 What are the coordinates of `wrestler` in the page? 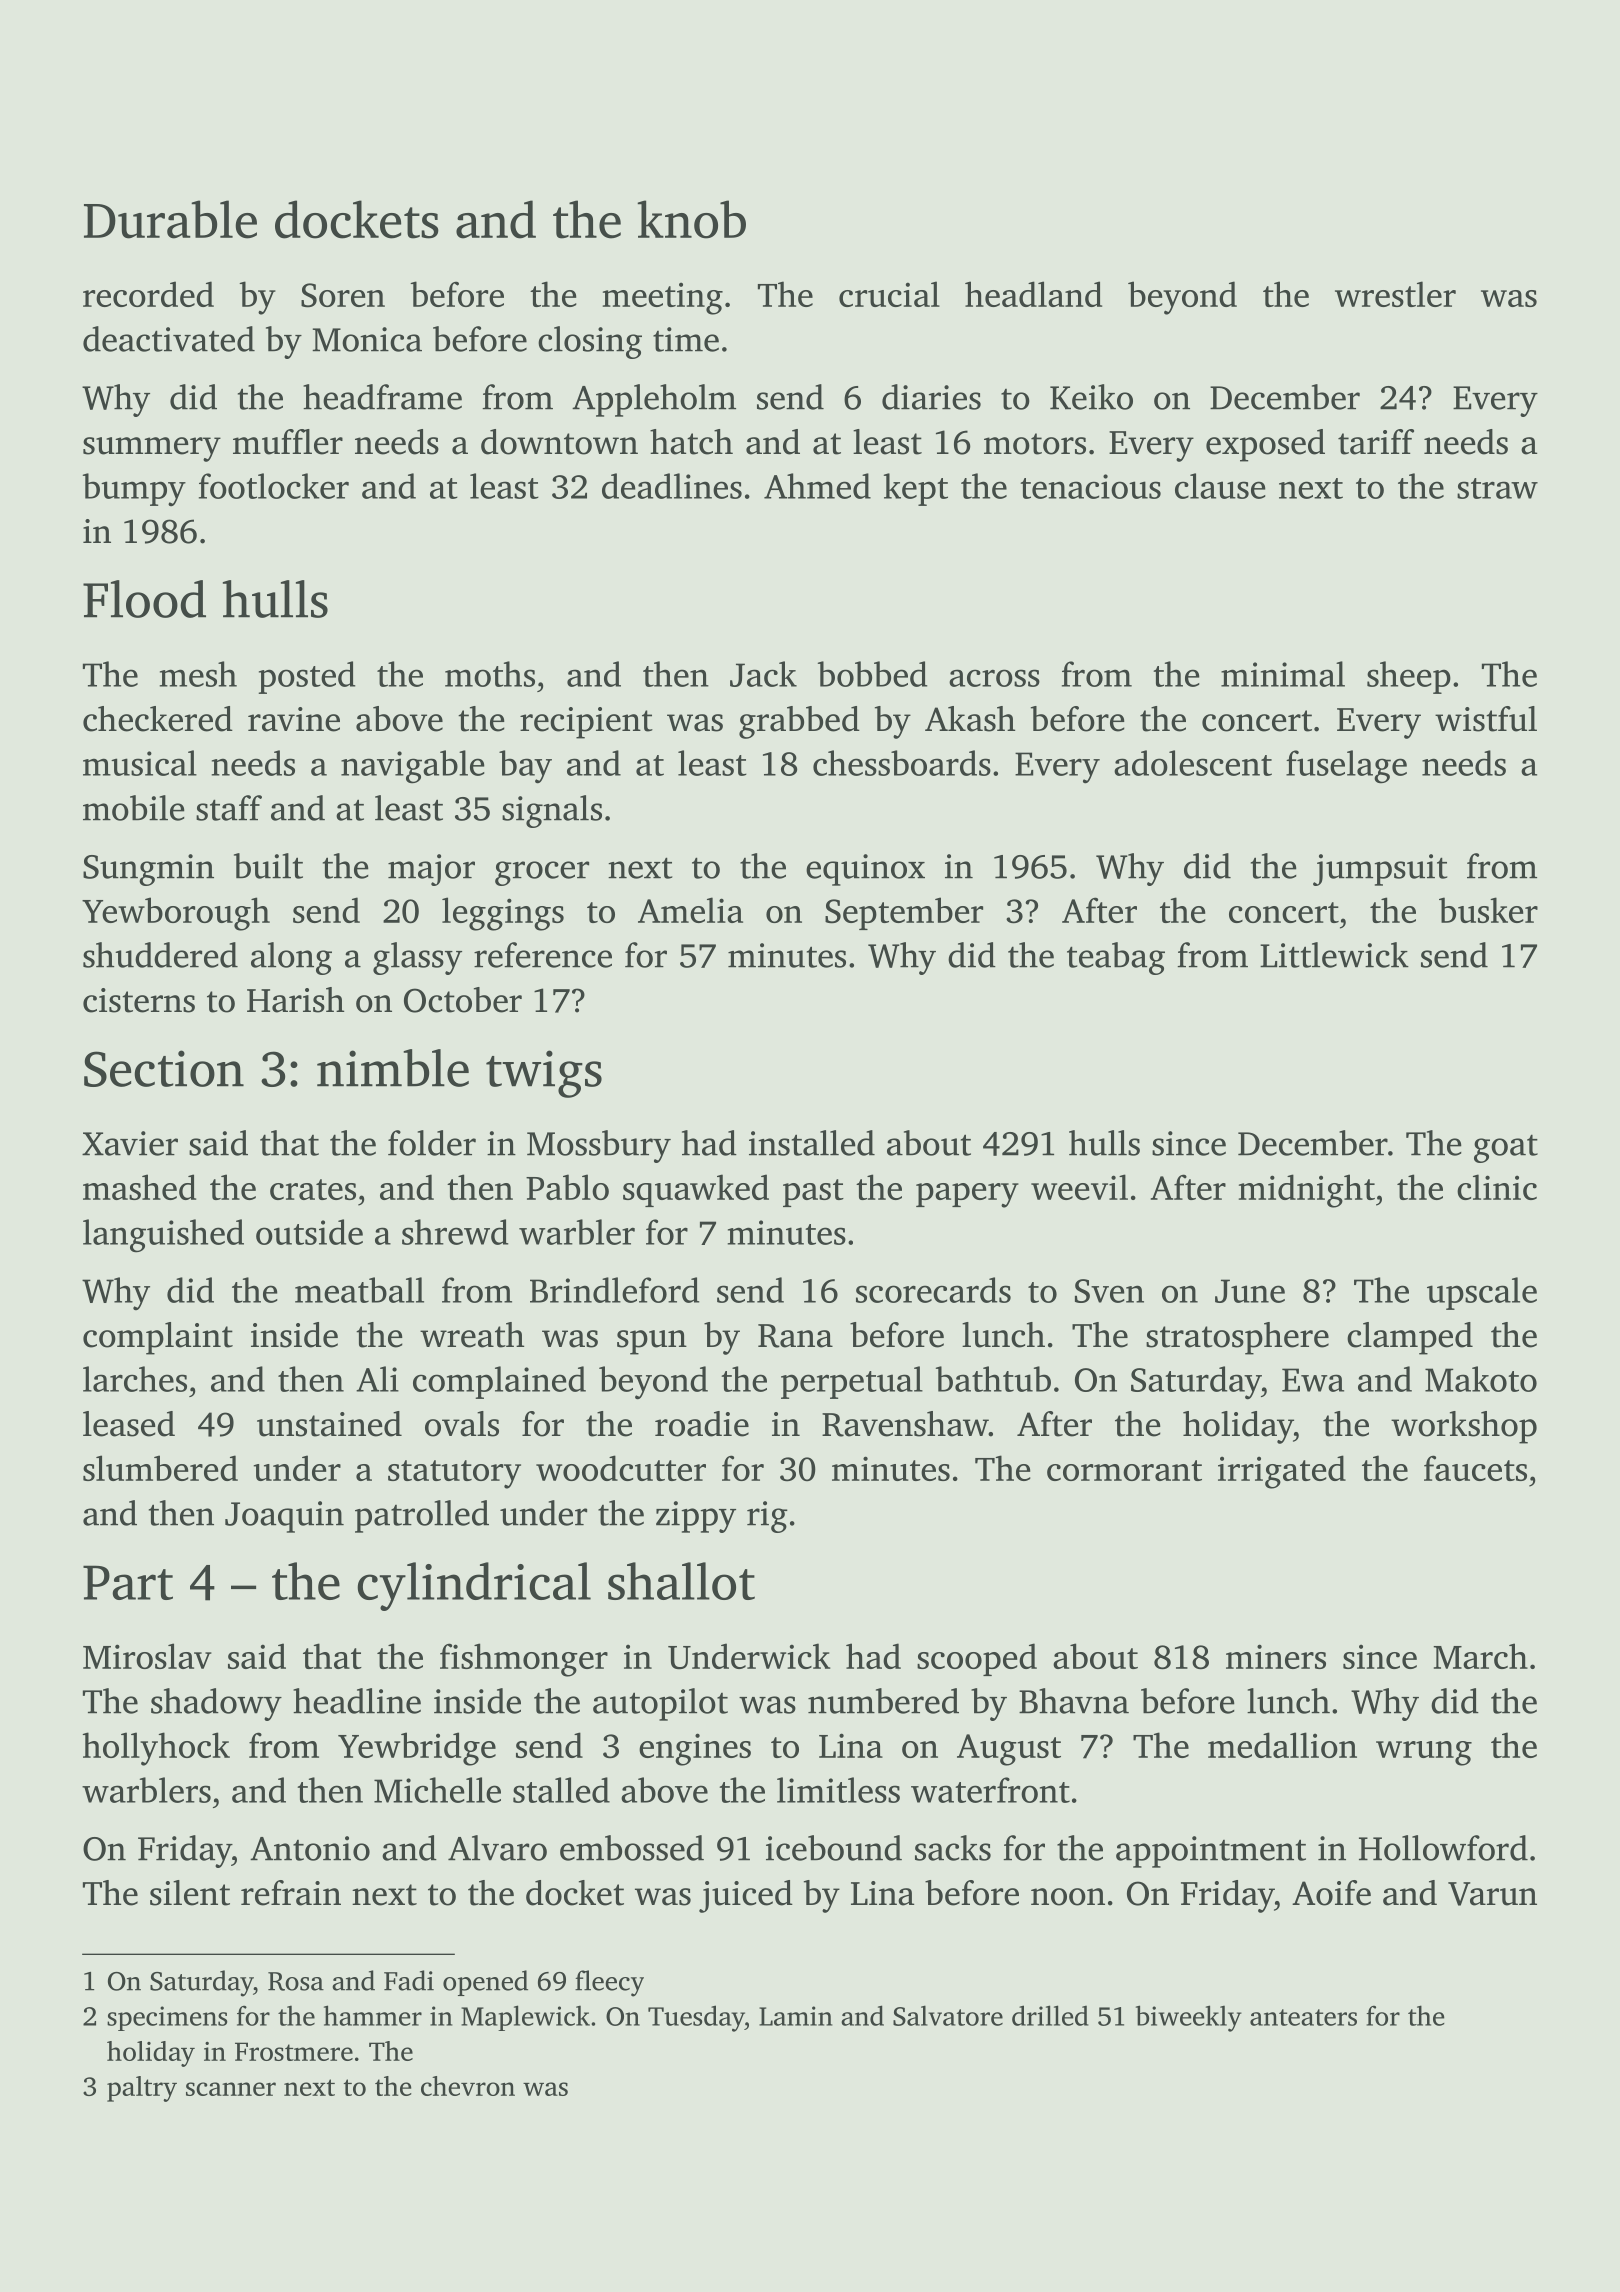 It's located at (1395, 294).
